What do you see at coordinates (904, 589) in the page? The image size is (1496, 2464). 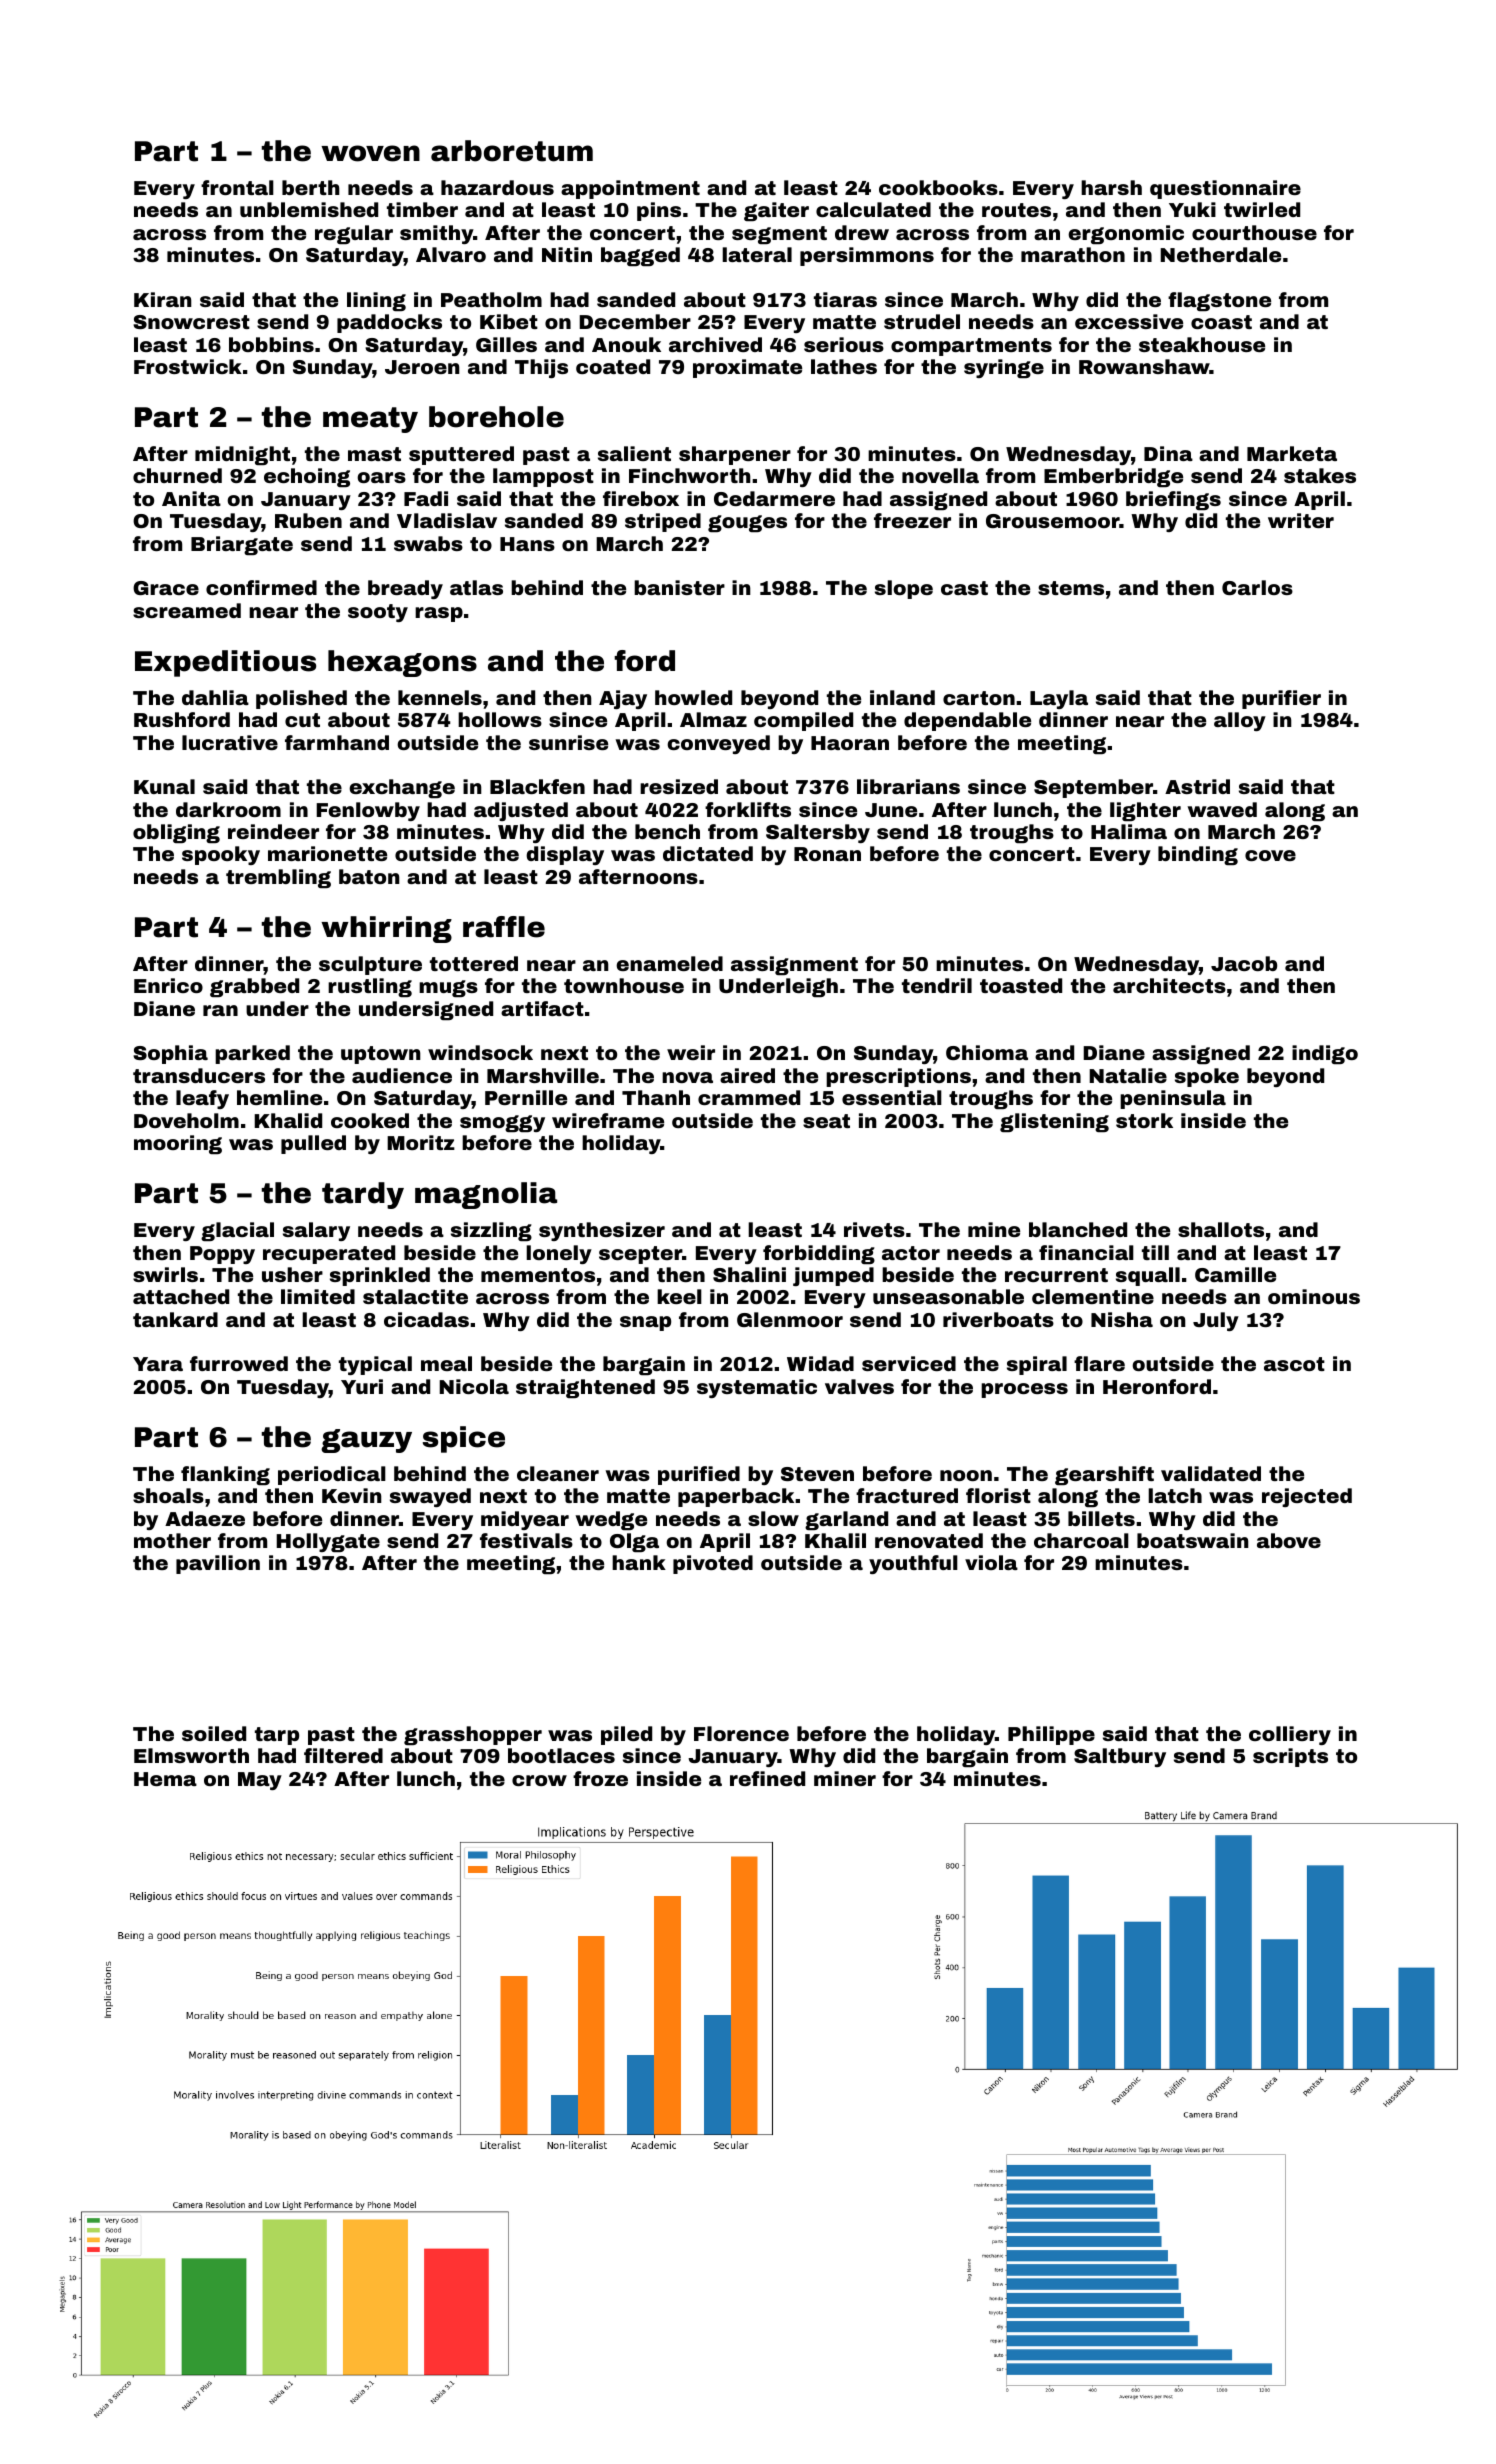 I see `slope` at bounding box center [904, 589].
